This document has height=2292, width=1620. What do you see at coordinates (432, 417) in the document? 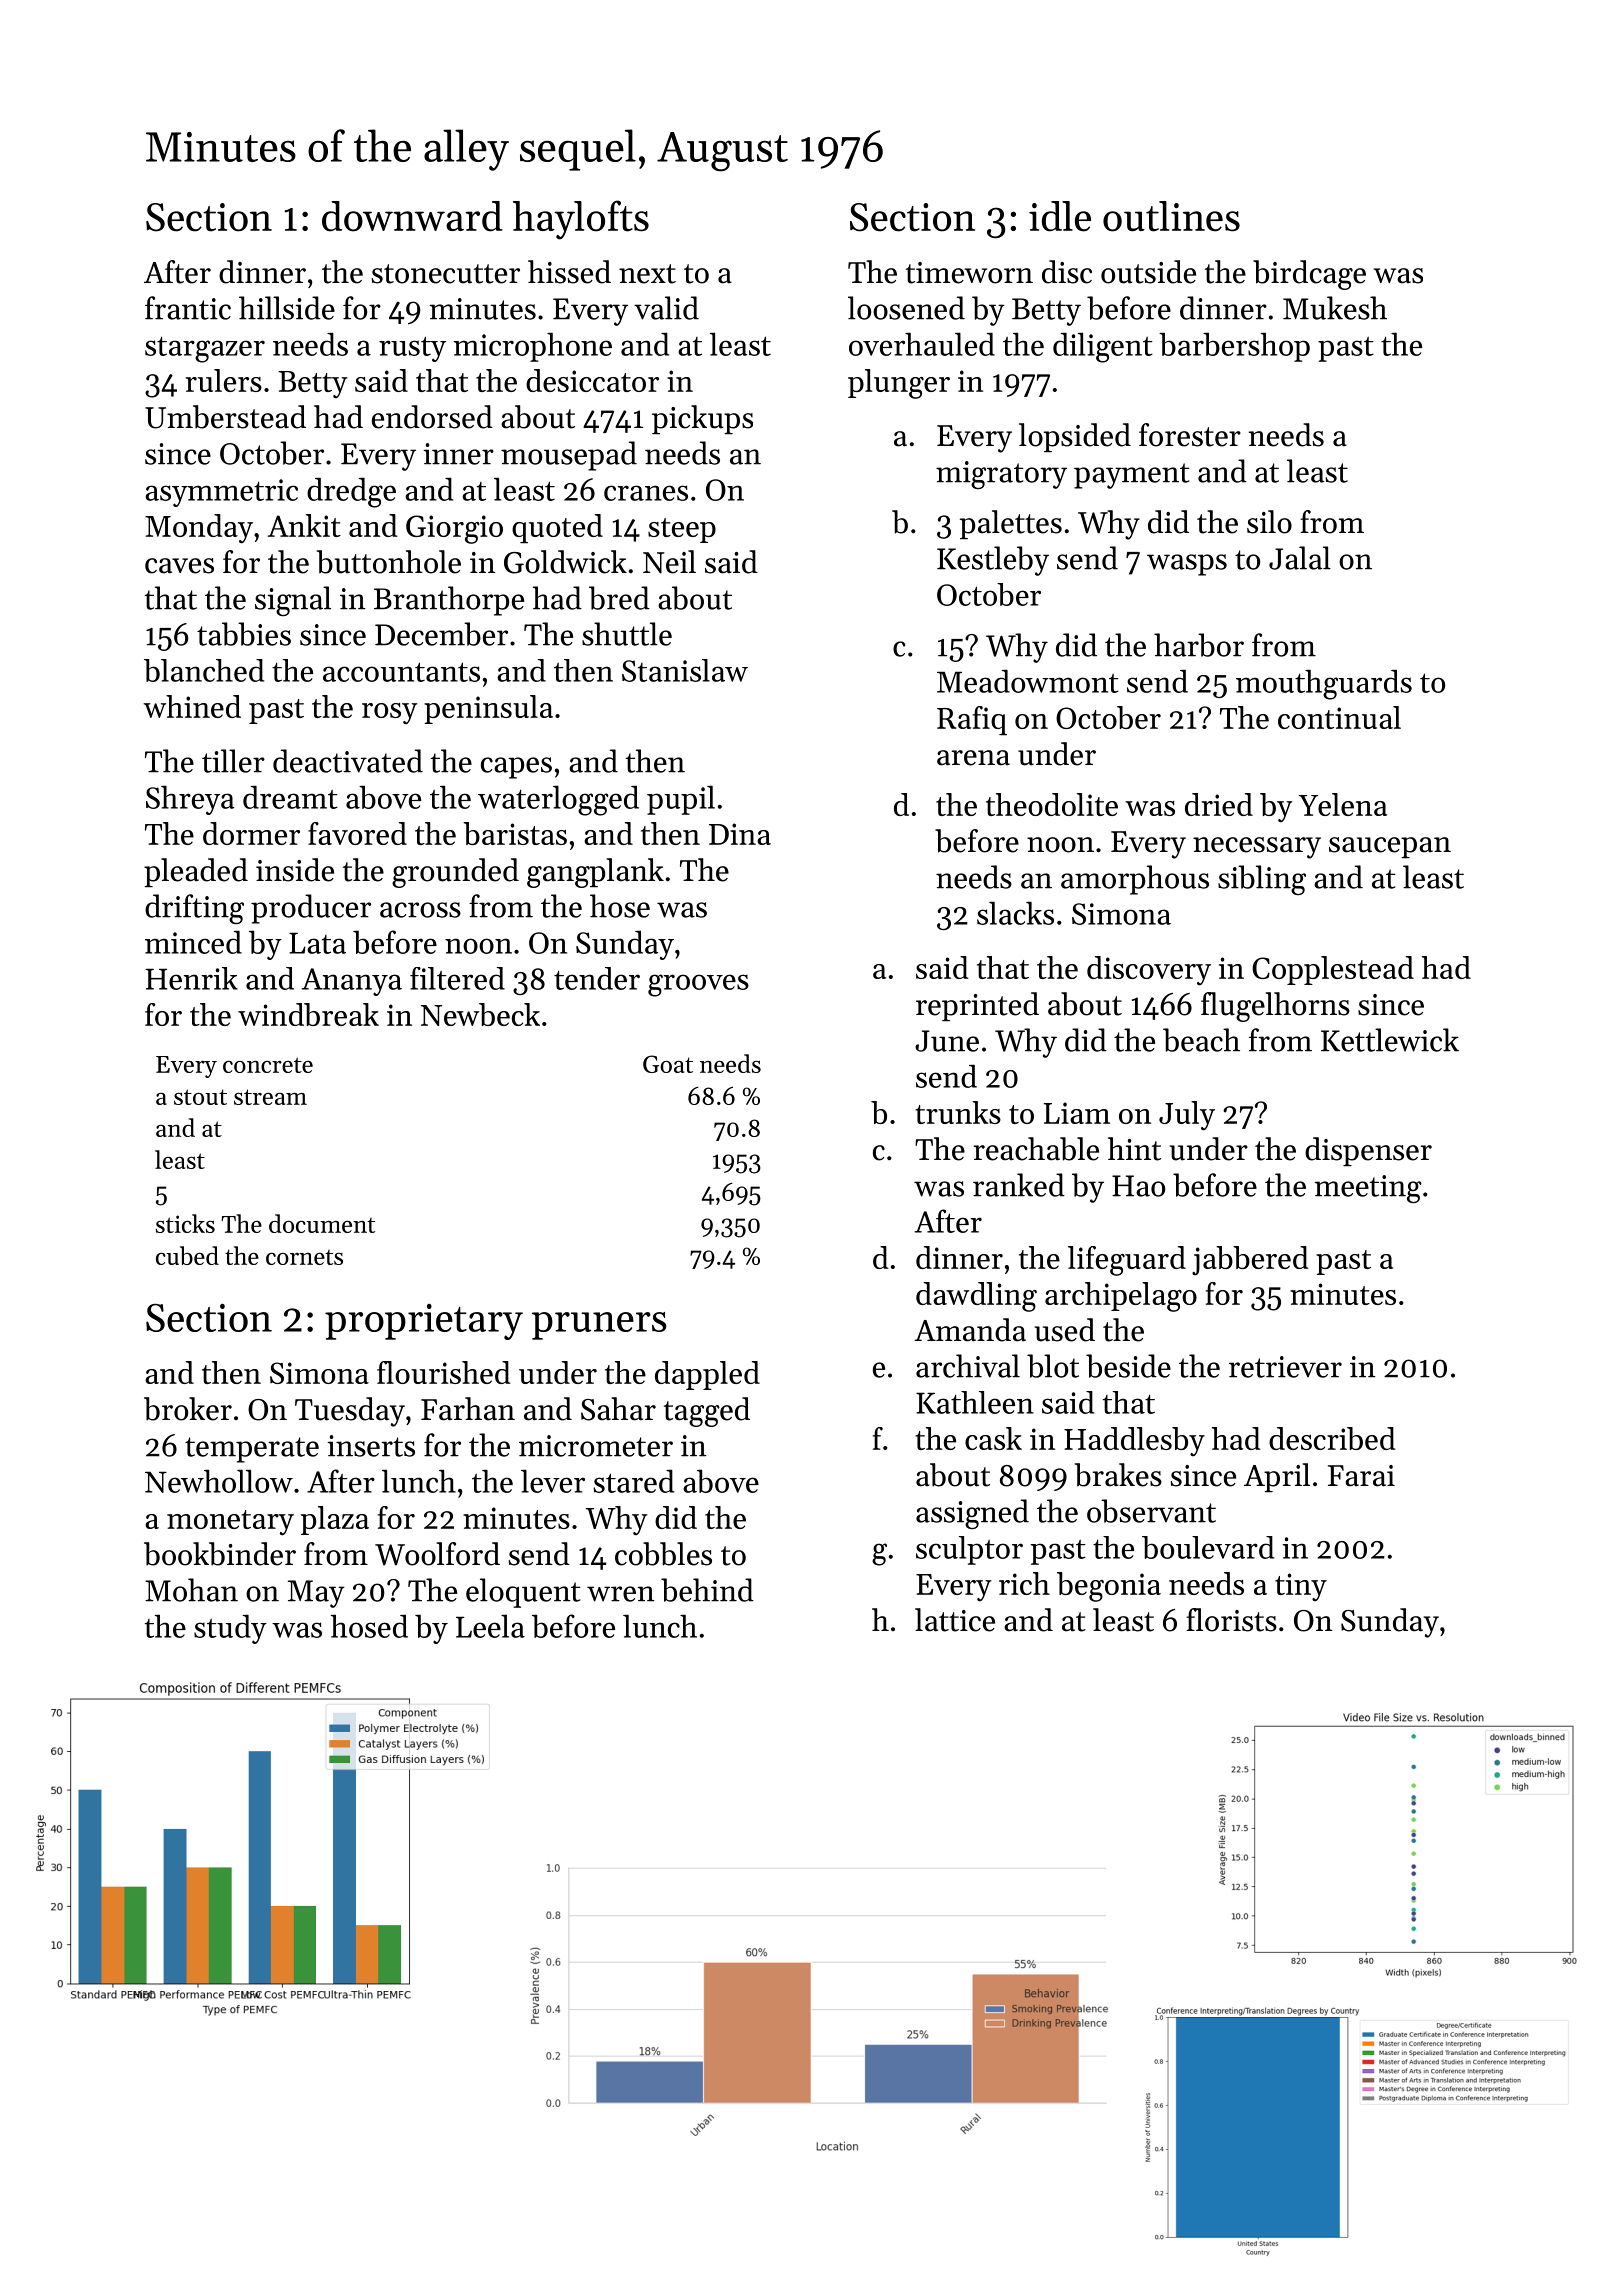
I see `endorsed` at bounding box center [432, 417].
